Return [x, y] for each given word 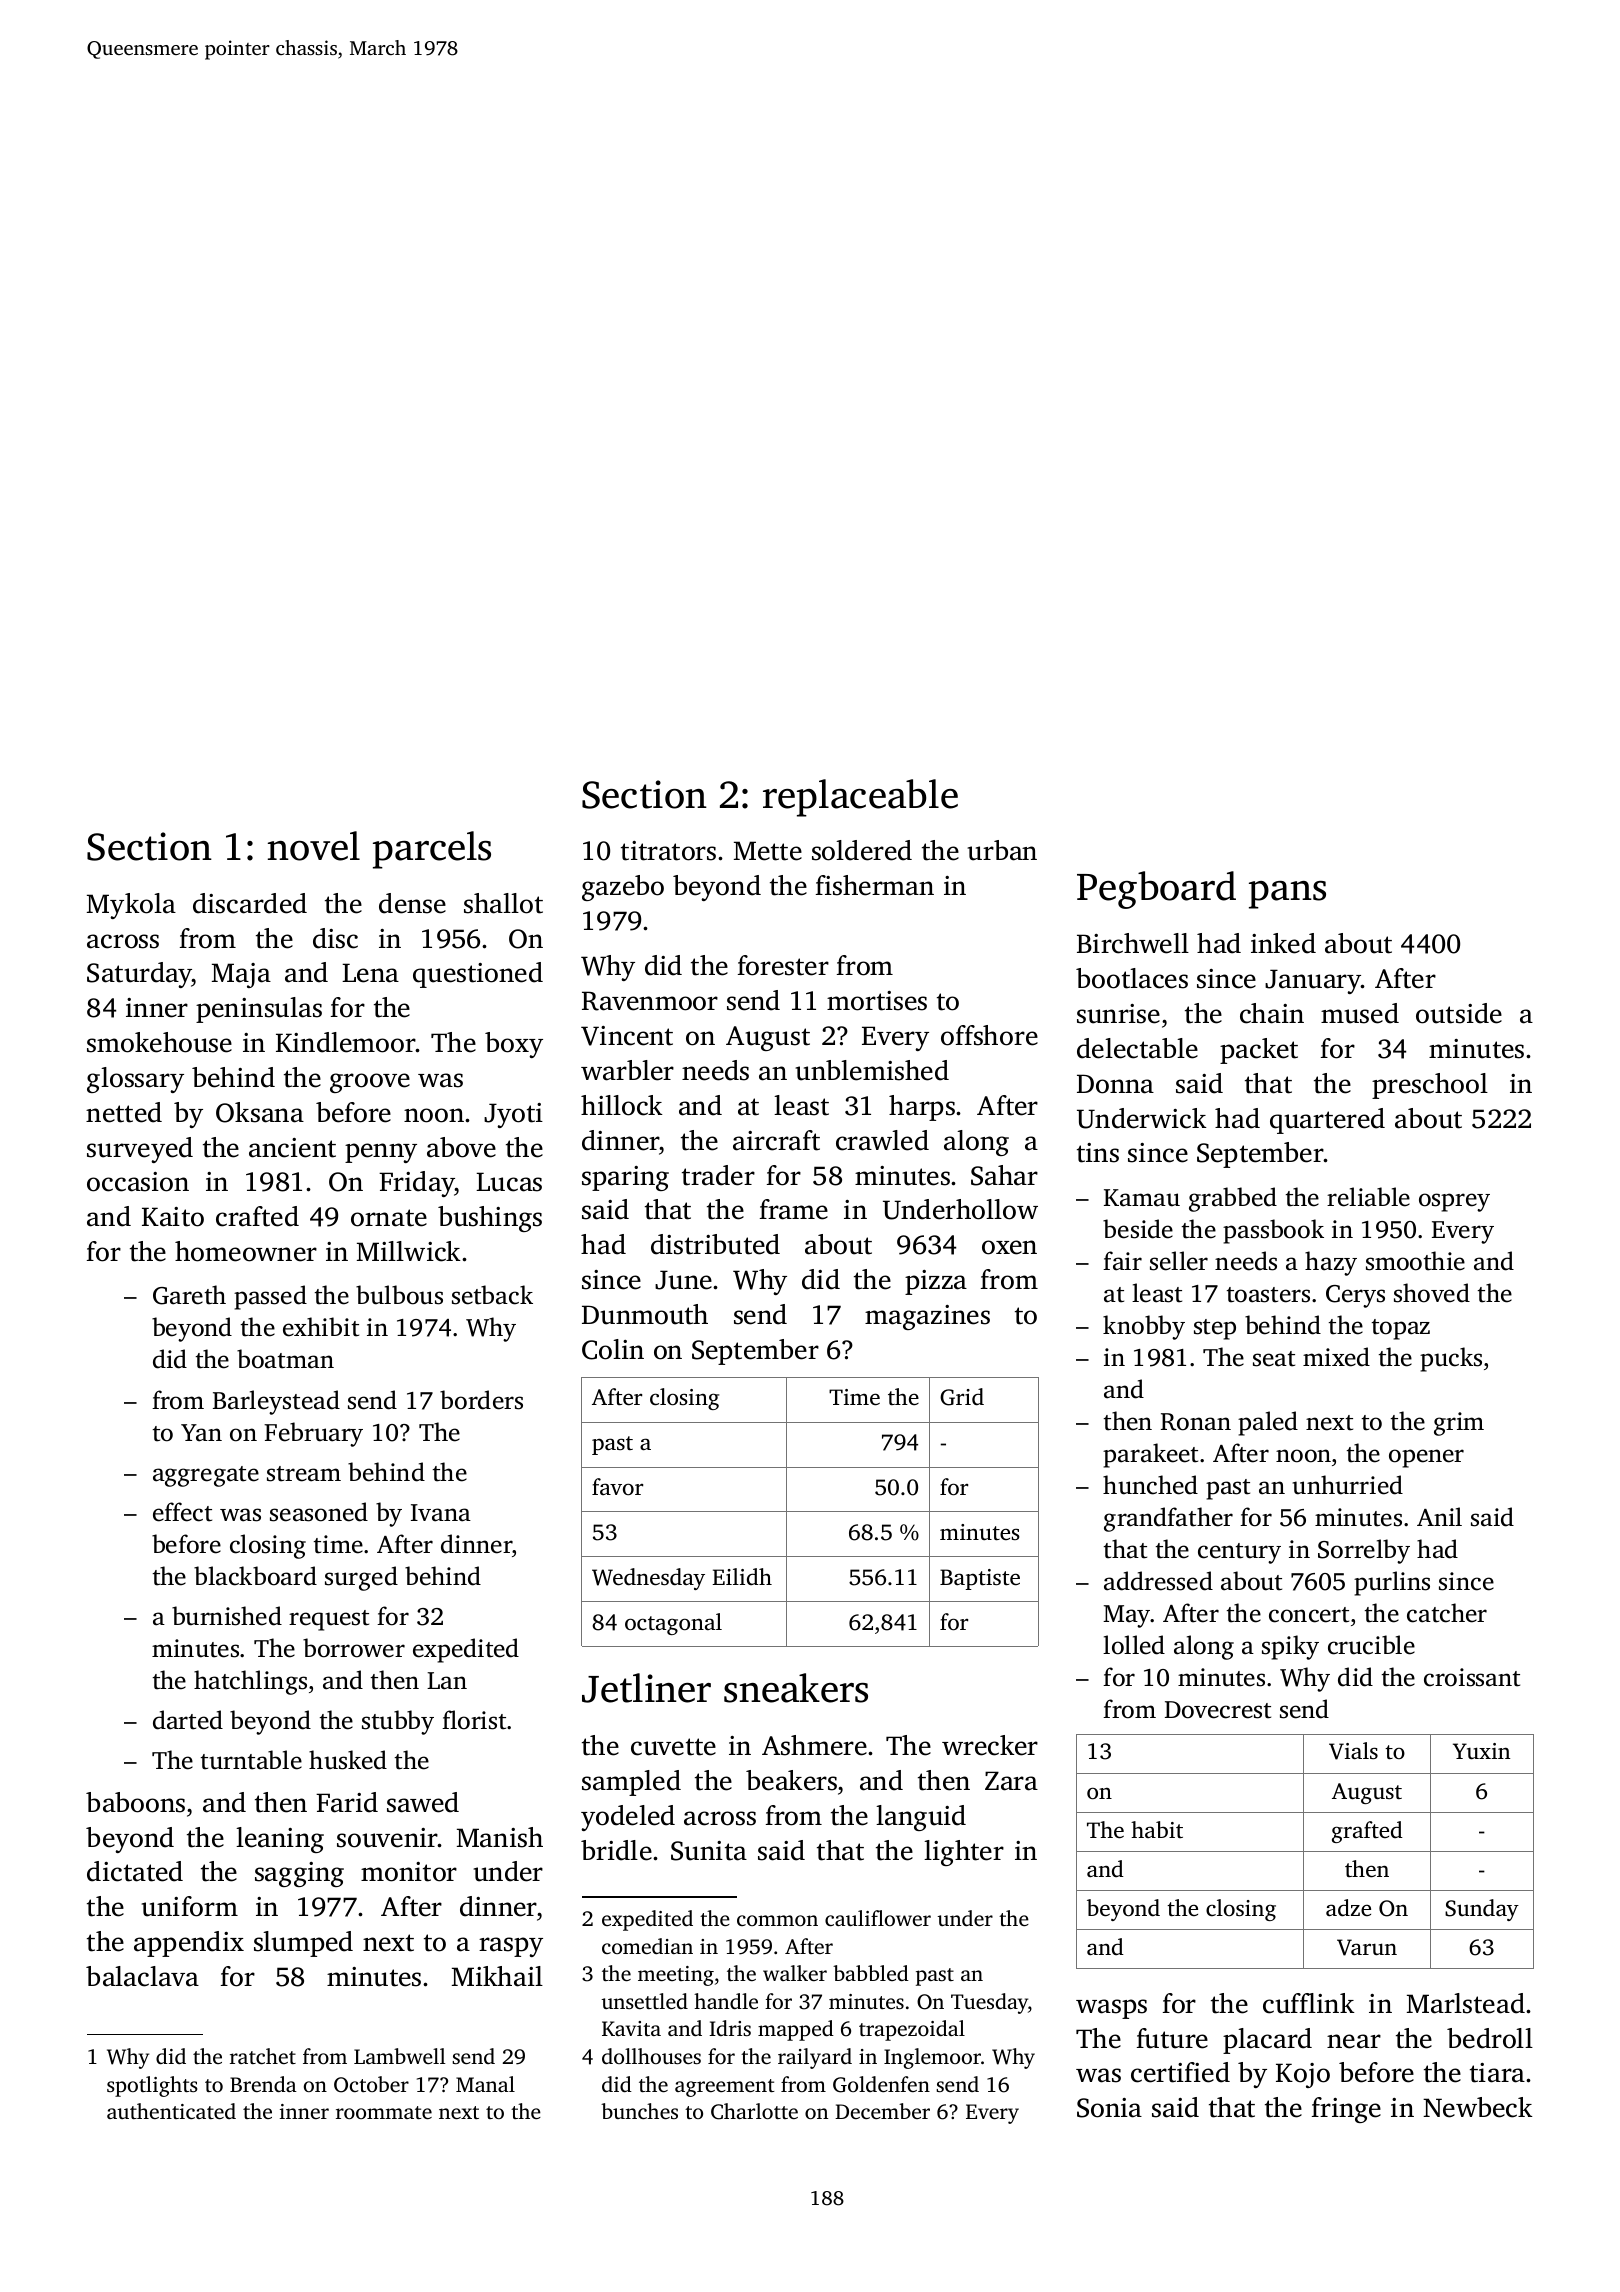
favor [617, 1486]
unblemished [872, 1070]
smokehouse [159, 1042]
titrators [668, 851]
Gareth [189, 1295]
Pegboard [1156, 890]
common [777, 1920]
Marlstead [1466, 2003]
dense [412, 903]
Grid [962, 1397]
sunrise [1118, 1014]
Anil [1439, 1516]
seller [1179, 1261]
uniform [190, 1906]
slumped [303, 1944]
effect [182, 1512]
